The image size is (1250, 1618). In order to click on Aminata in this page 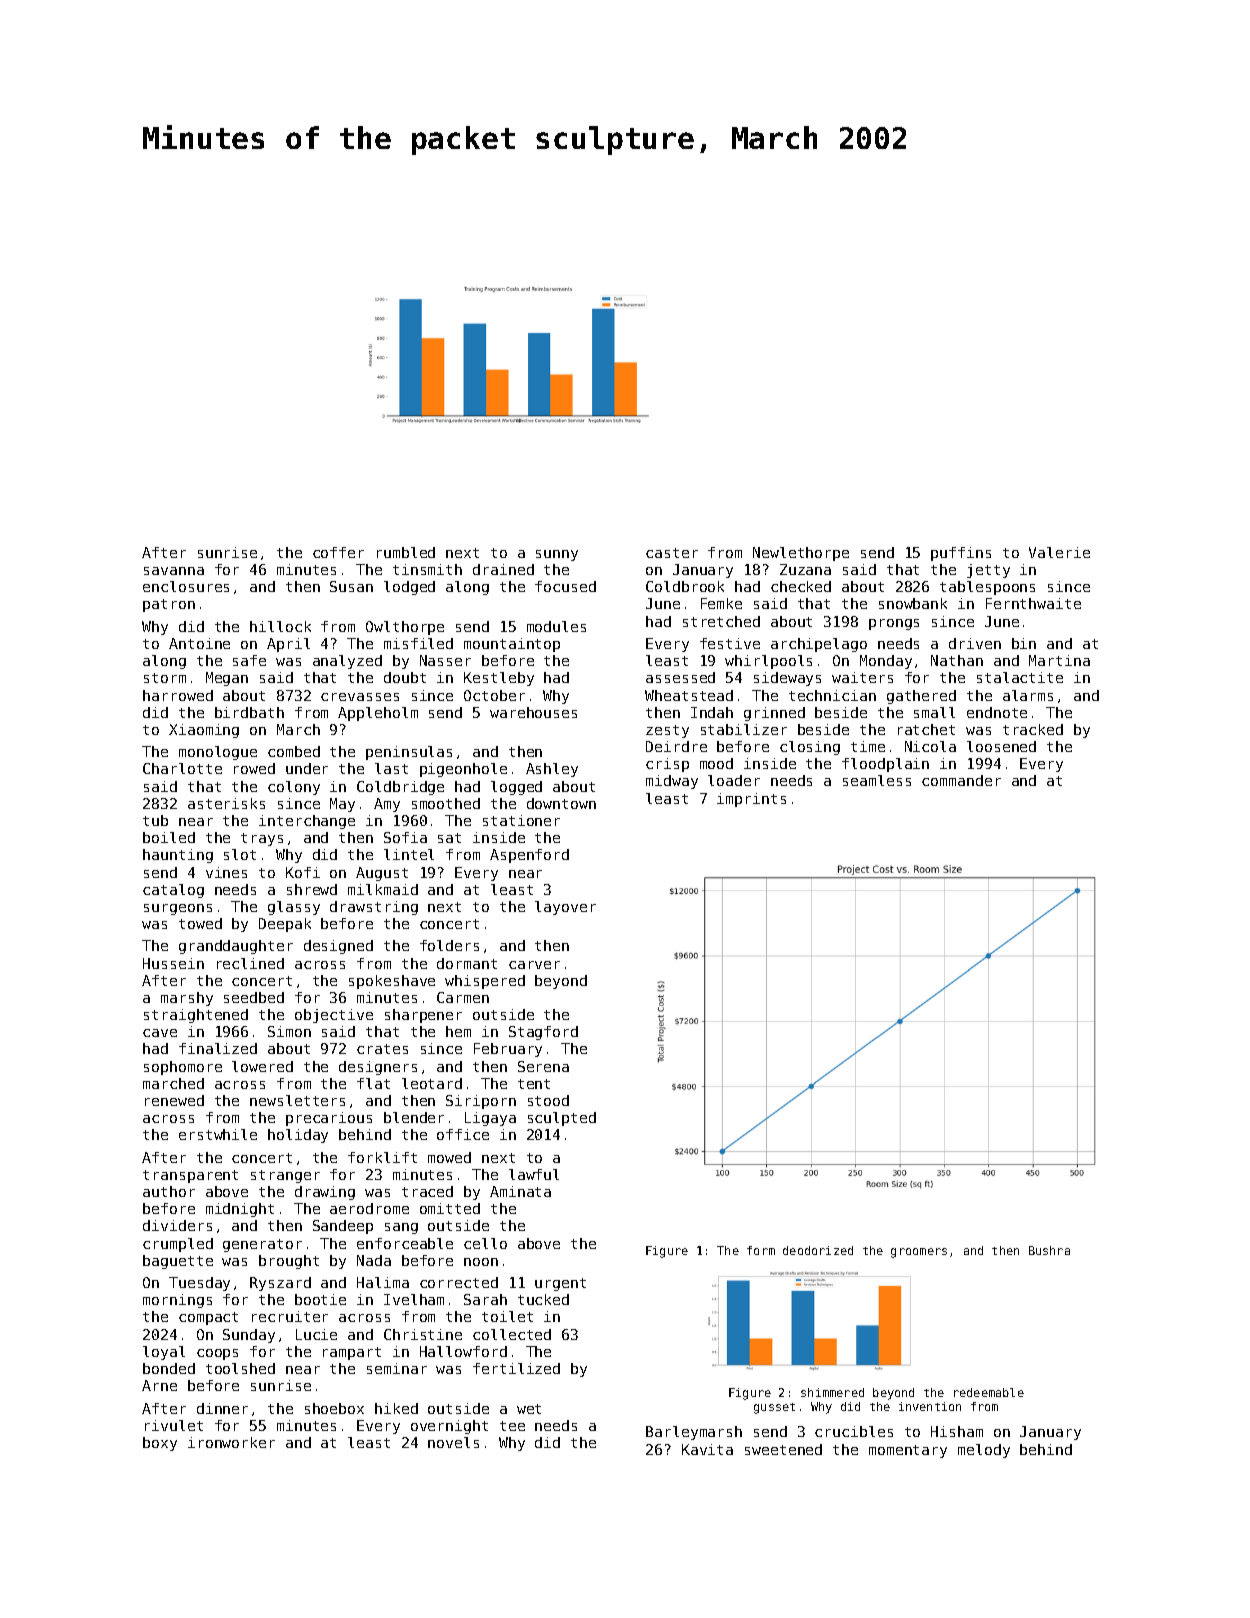, I will do `click(520, 1191)`.
